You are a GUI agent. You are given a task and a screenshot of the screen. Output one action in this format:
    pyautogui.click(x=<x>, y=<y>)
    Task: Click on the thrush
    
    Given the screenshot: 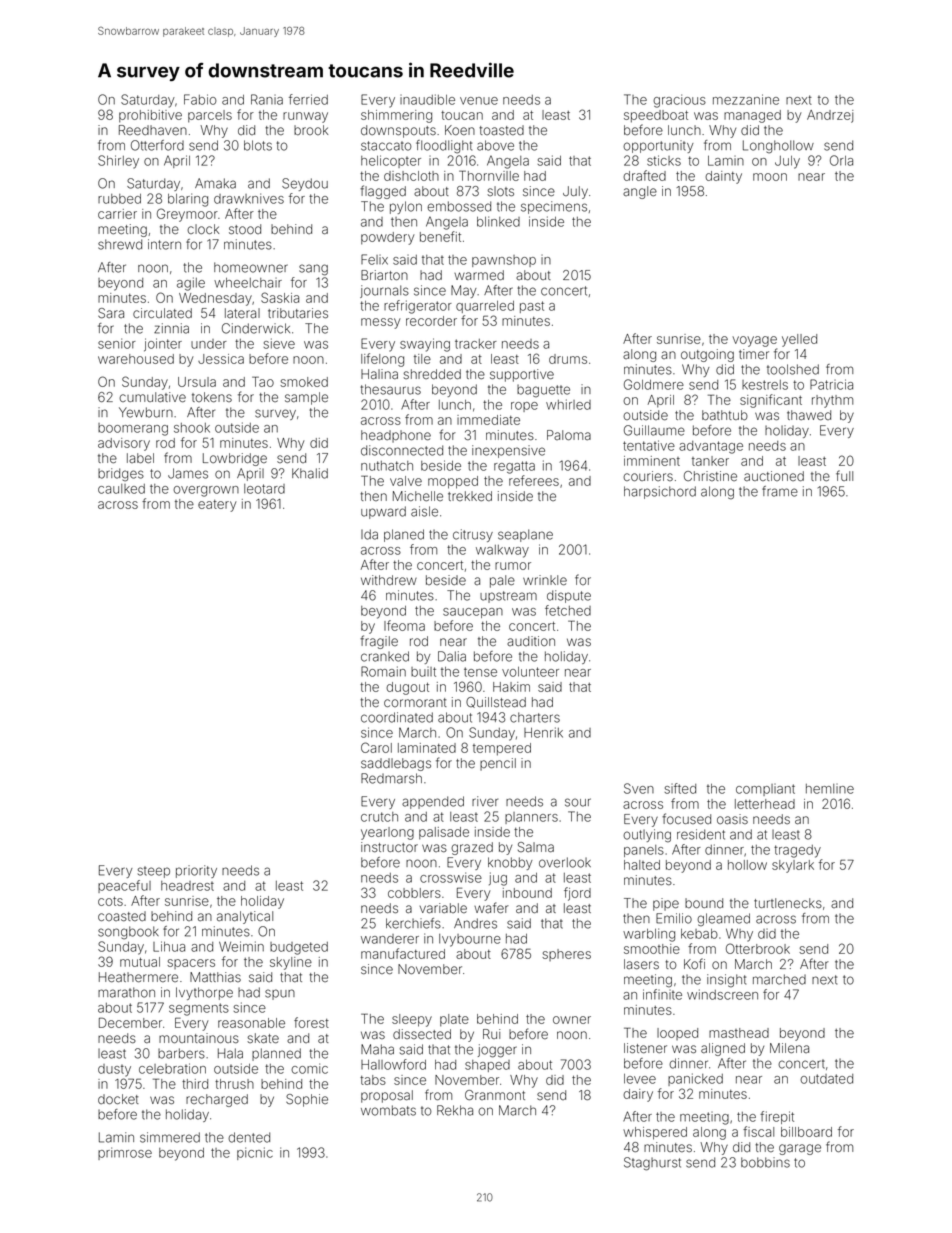 What is the action you would take?
    pyautogui.click(x=234, y=1084)
